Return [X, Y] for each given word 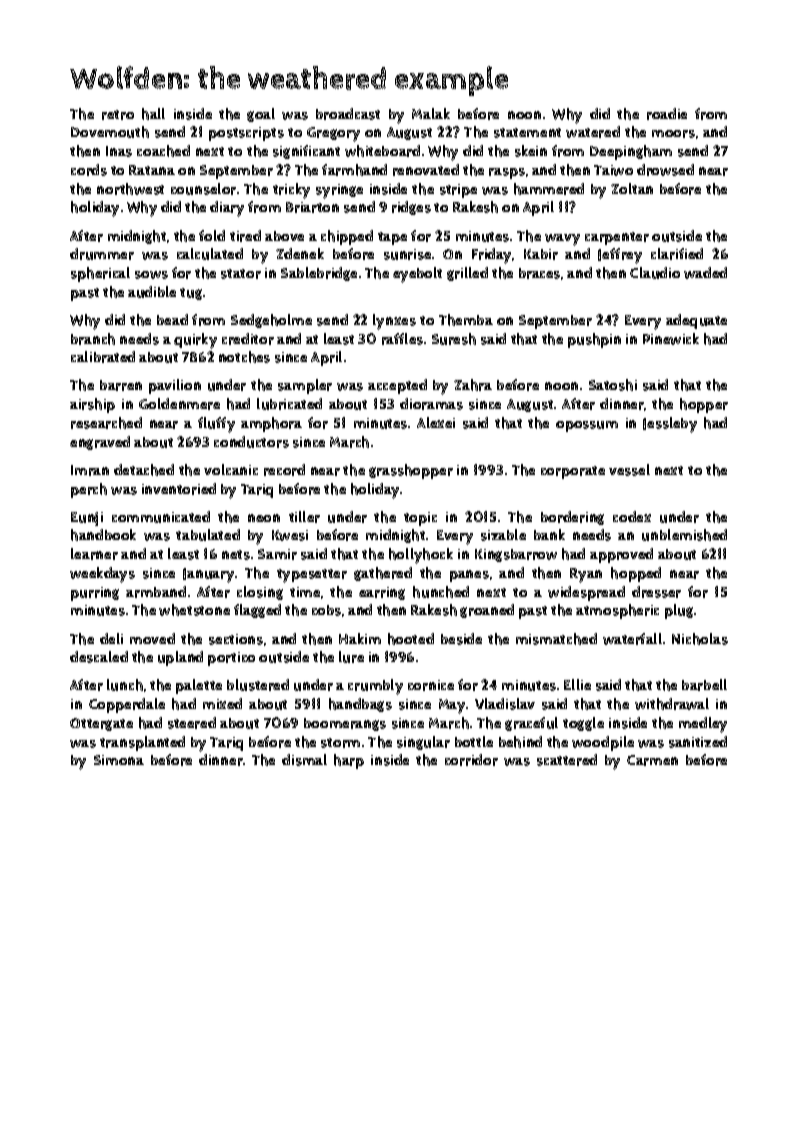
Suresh [454, 339]
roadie [667, 114]
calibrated [103, 357]
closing [260, 593]
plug [679, 611]
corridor [471, 760]
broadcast [348, 114]
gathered [383, 574]
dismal [304, 760]
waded [705, 273]
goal [261, 115]
